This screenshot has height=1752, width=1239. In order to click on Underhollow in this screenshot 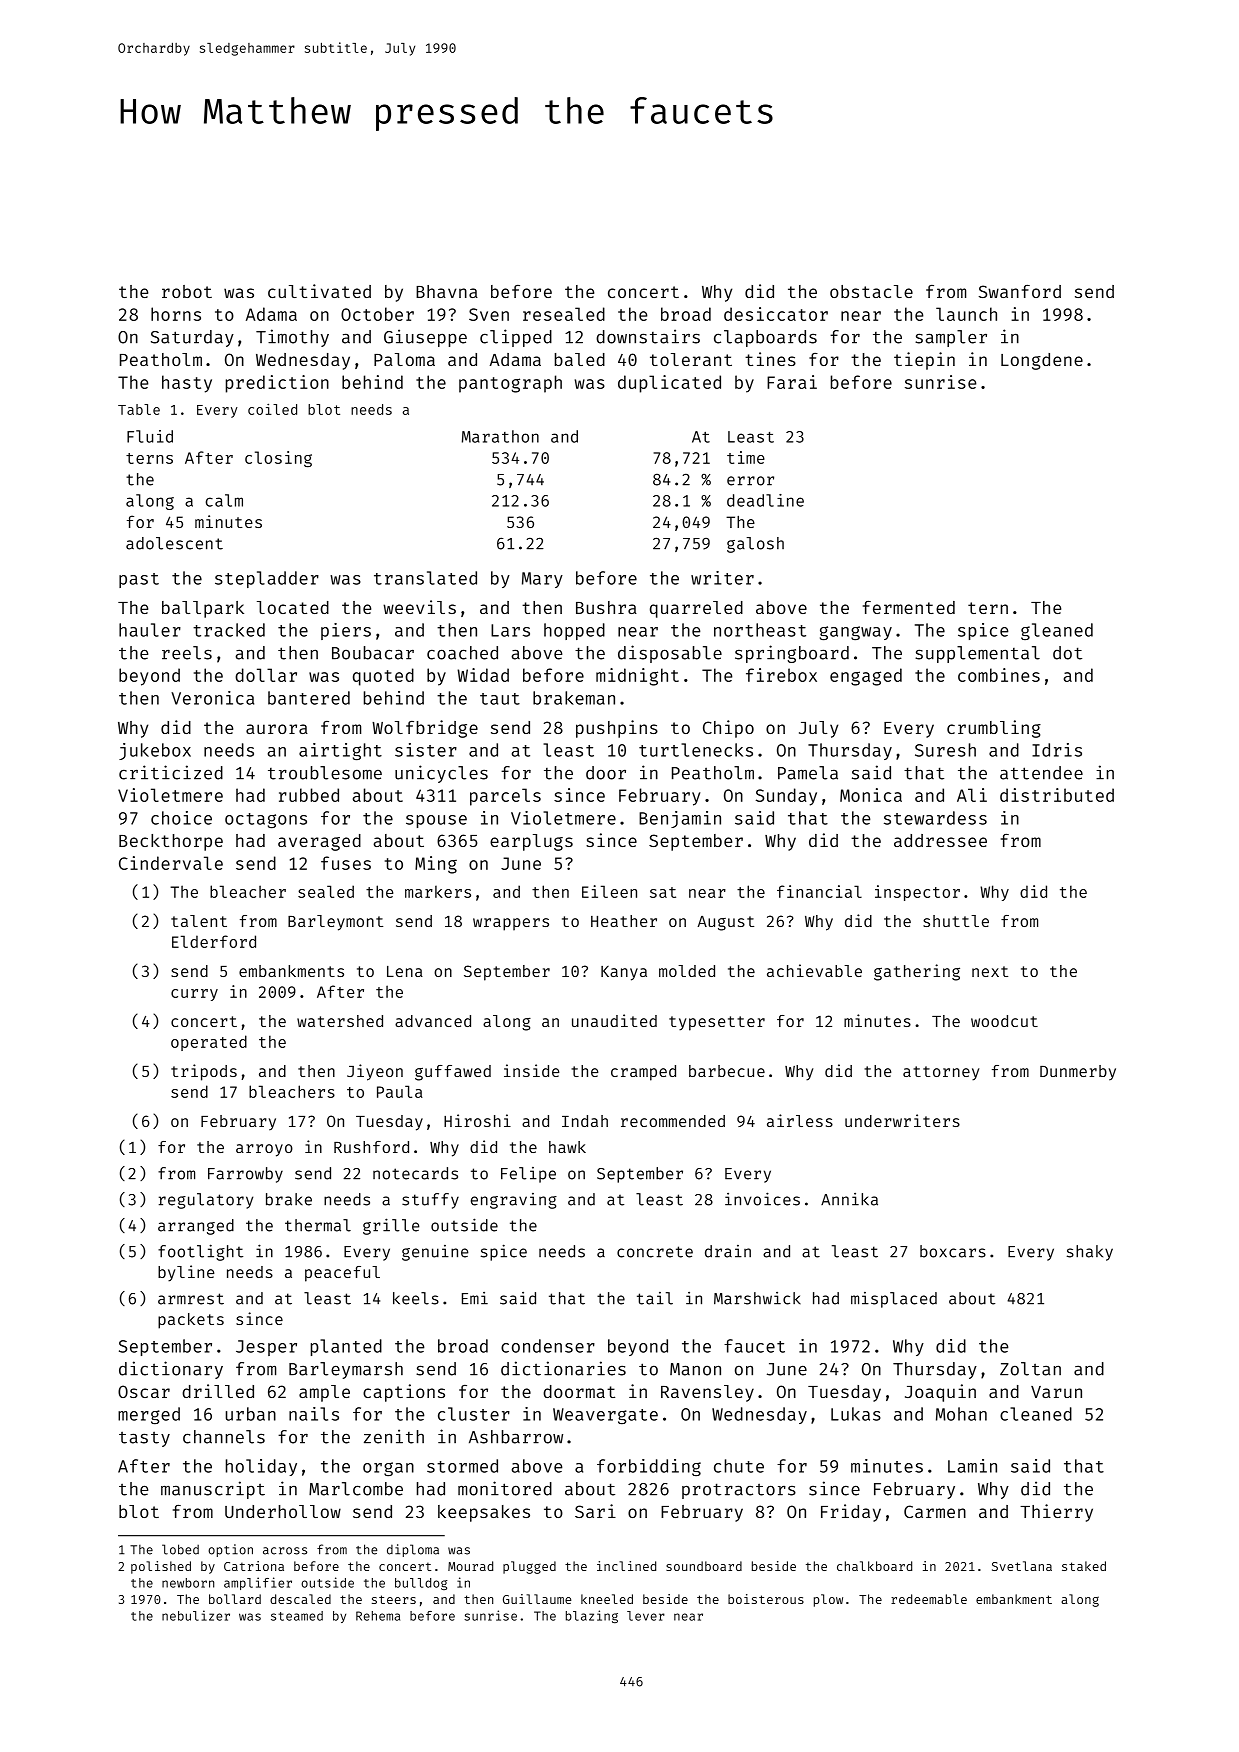, I will do `click(283, 1511)`.
